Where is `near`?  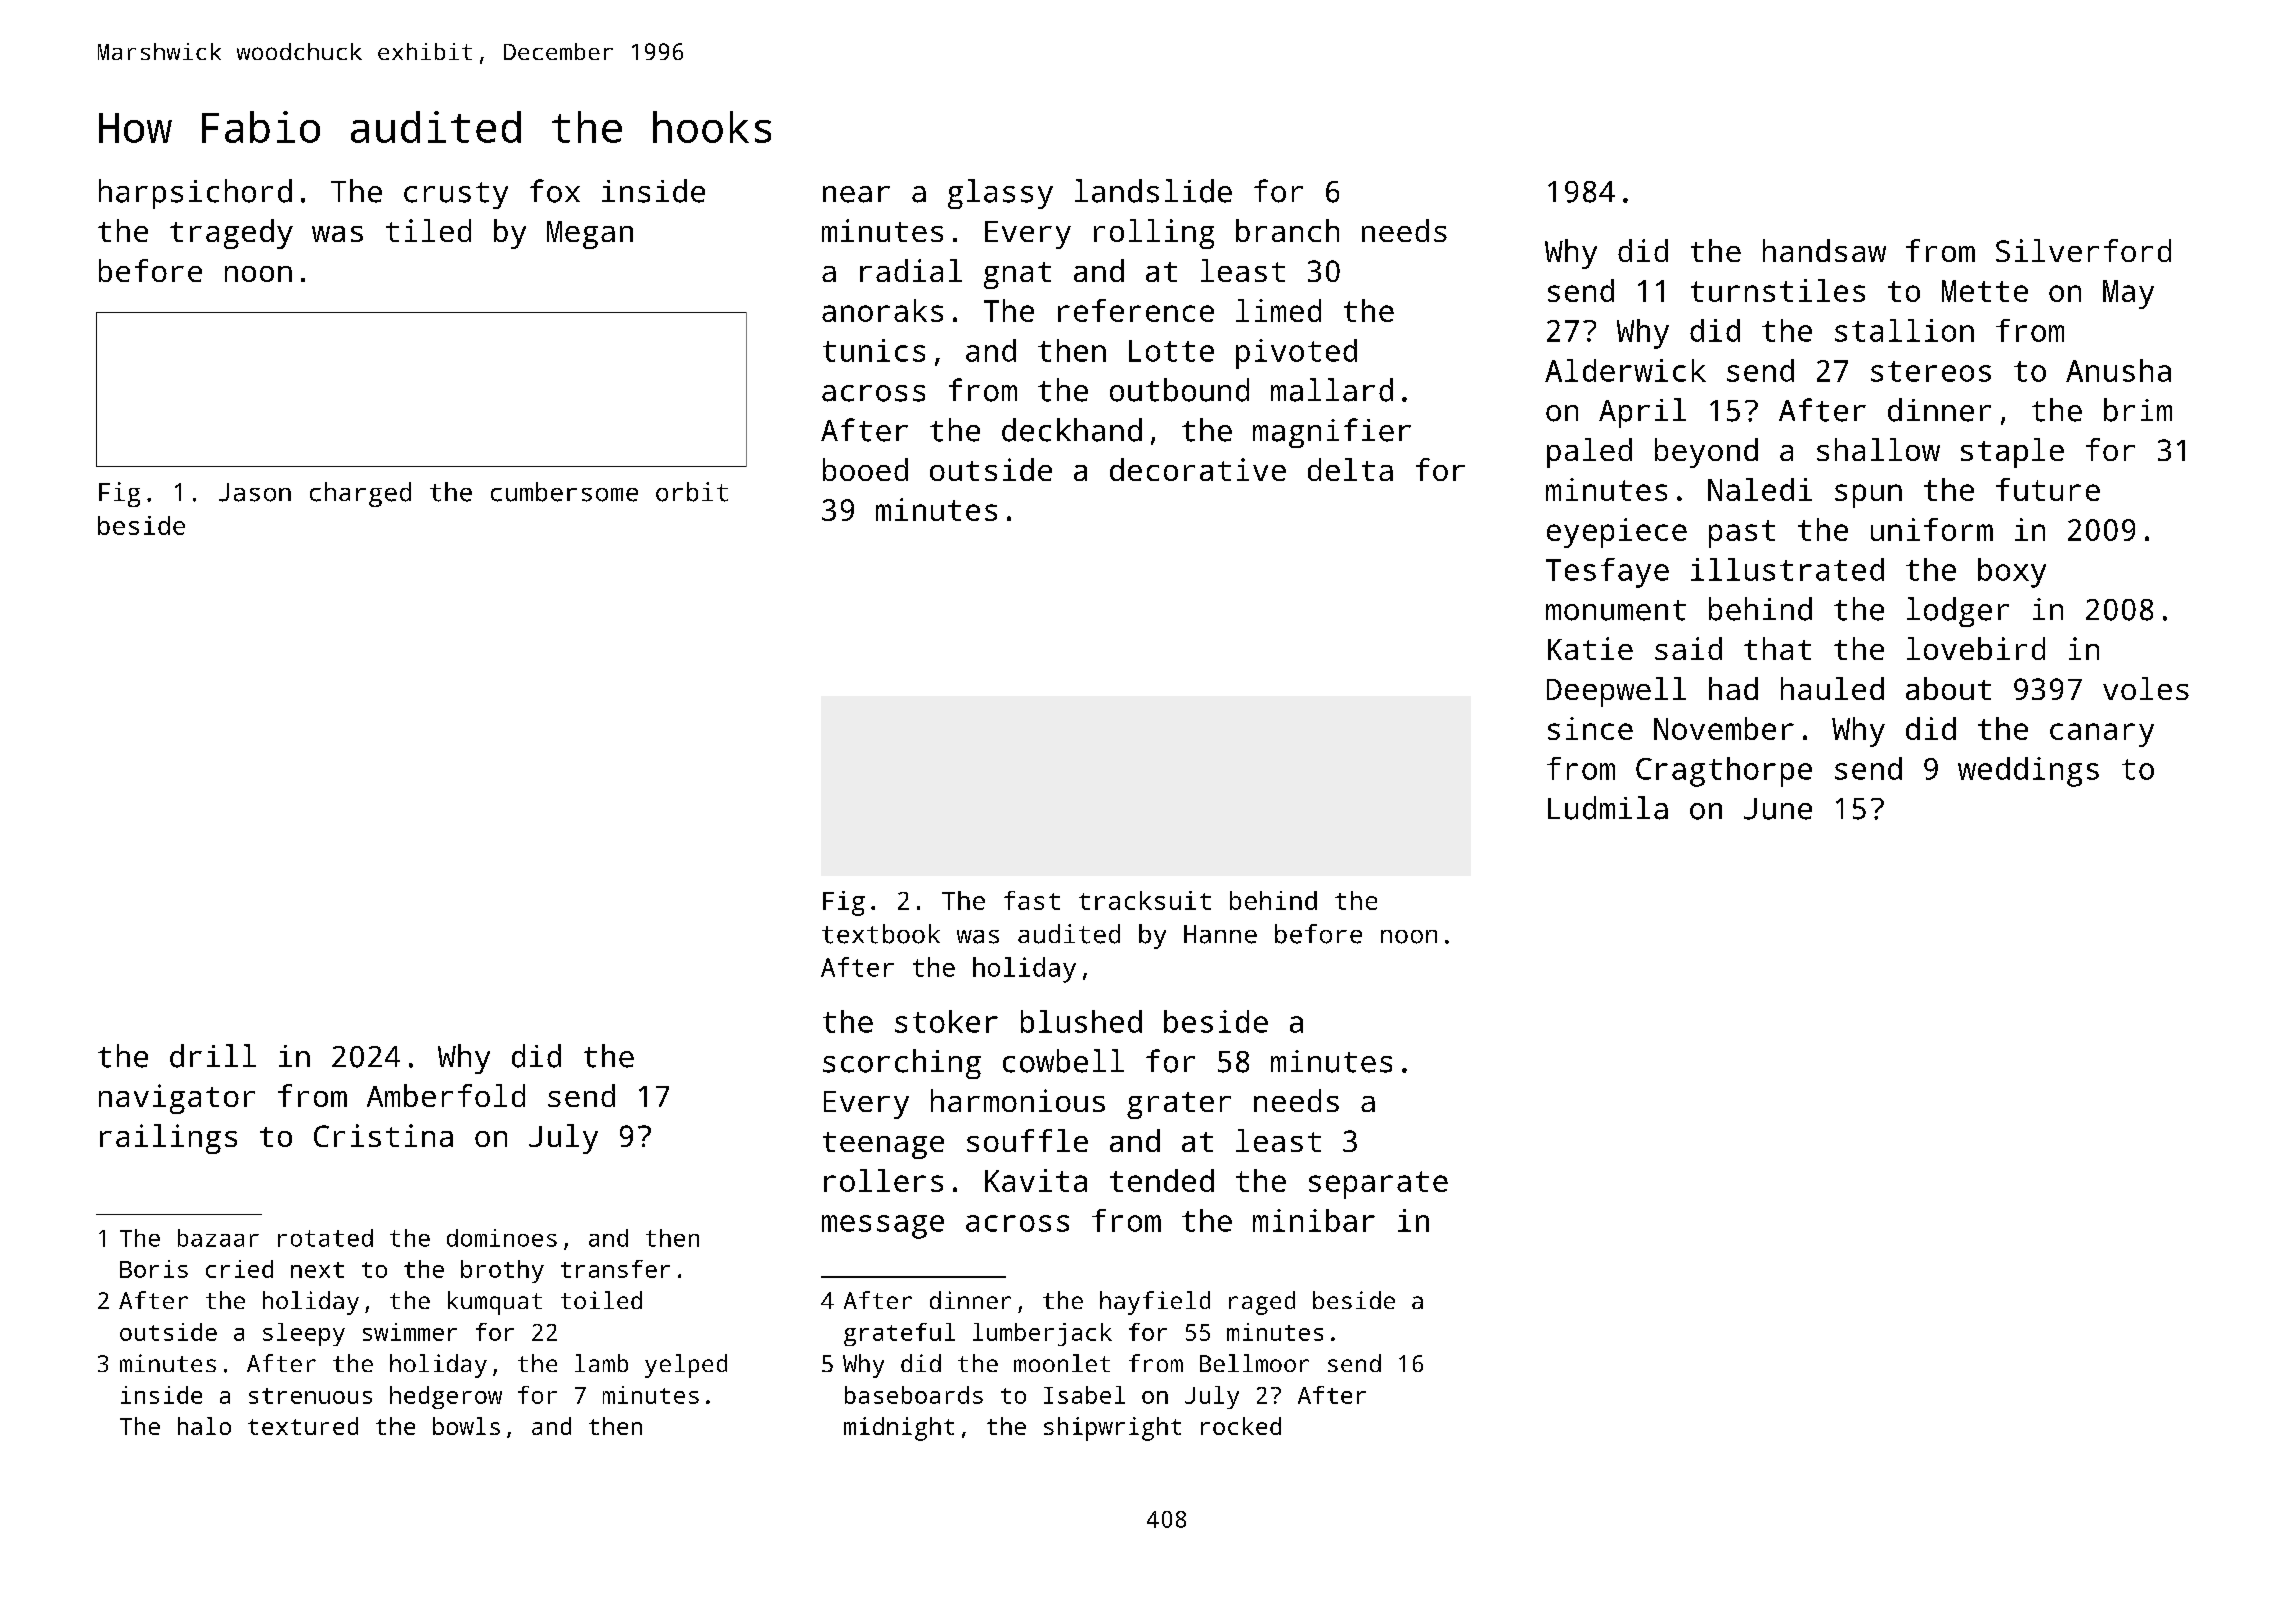 near is located at coordinates (856, 194).
